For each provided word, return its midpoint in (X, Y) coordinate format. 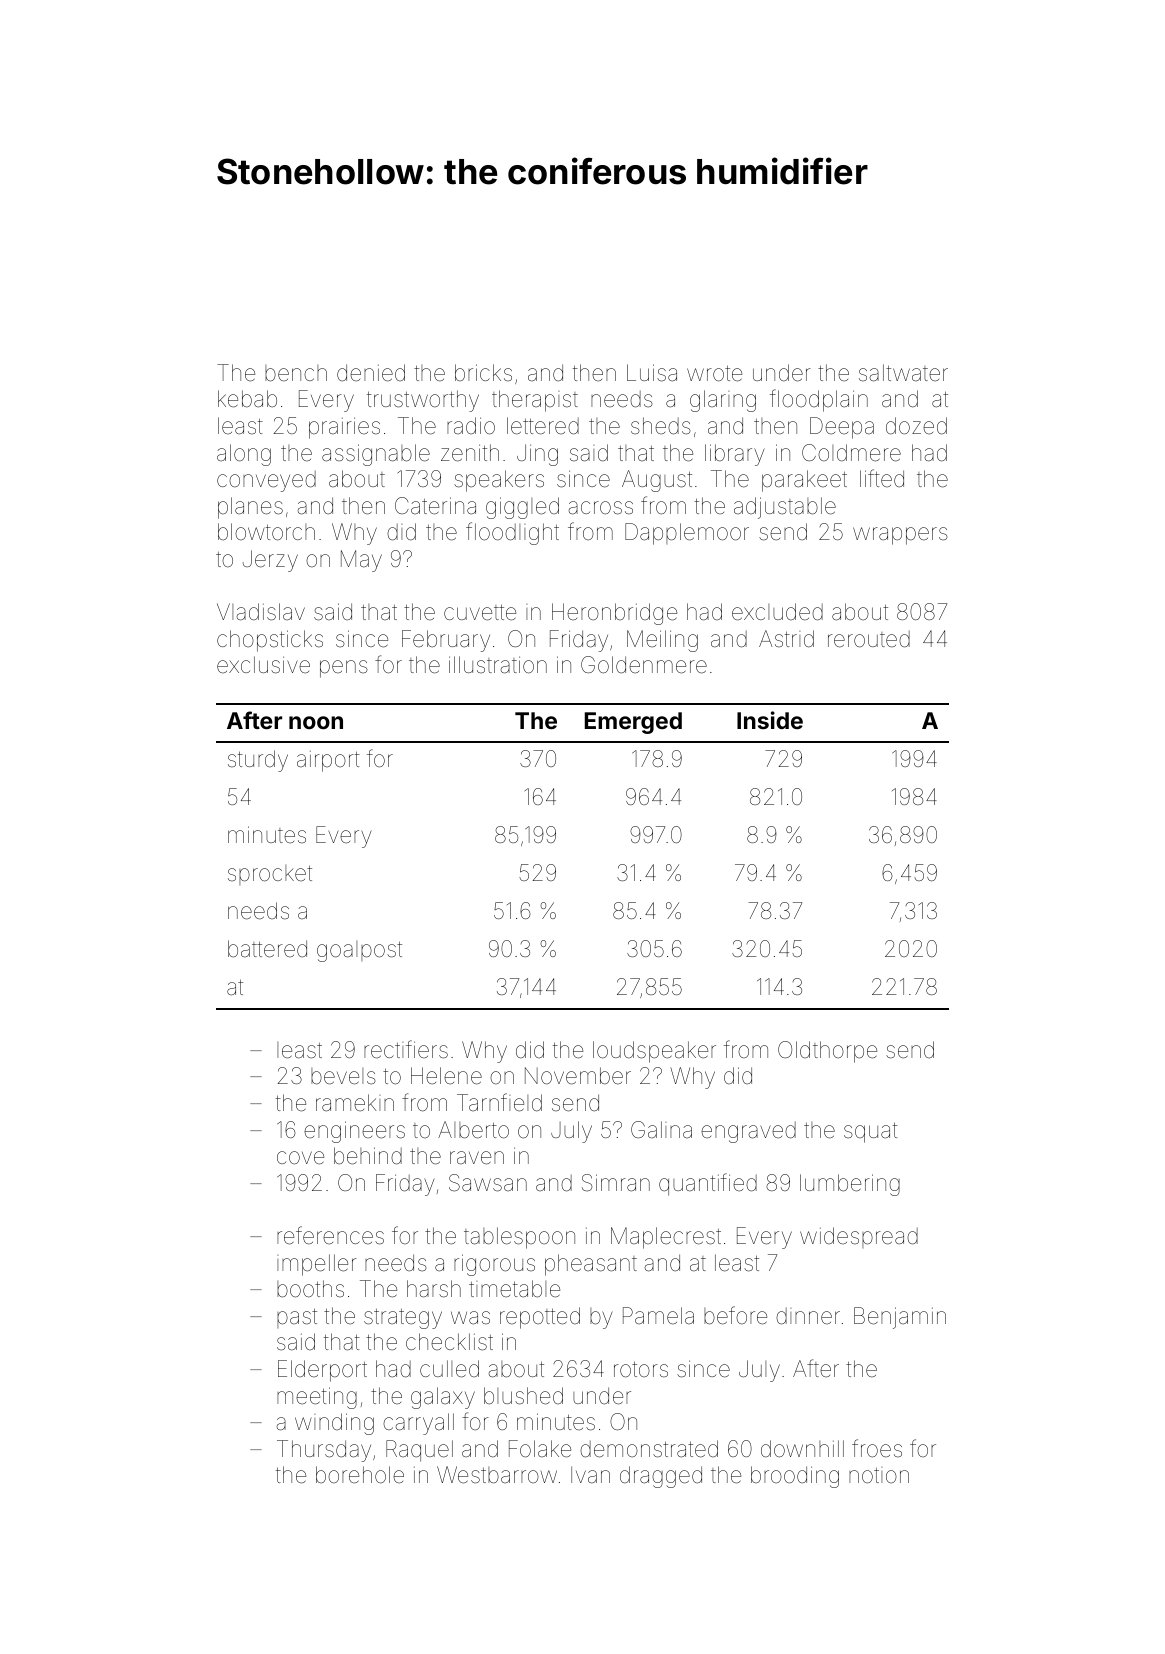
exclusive (263, 665)
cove (300, 1158)
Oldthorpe (827, 1052)
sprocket (270, 875)
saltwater (903, 373)
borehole (360, 1475)
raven (477, 1158)
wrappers (900, 536)
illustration (498, 665)
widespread (859, 1237)
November (578, 1076)
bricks (483, 372)
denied (371, 373)
